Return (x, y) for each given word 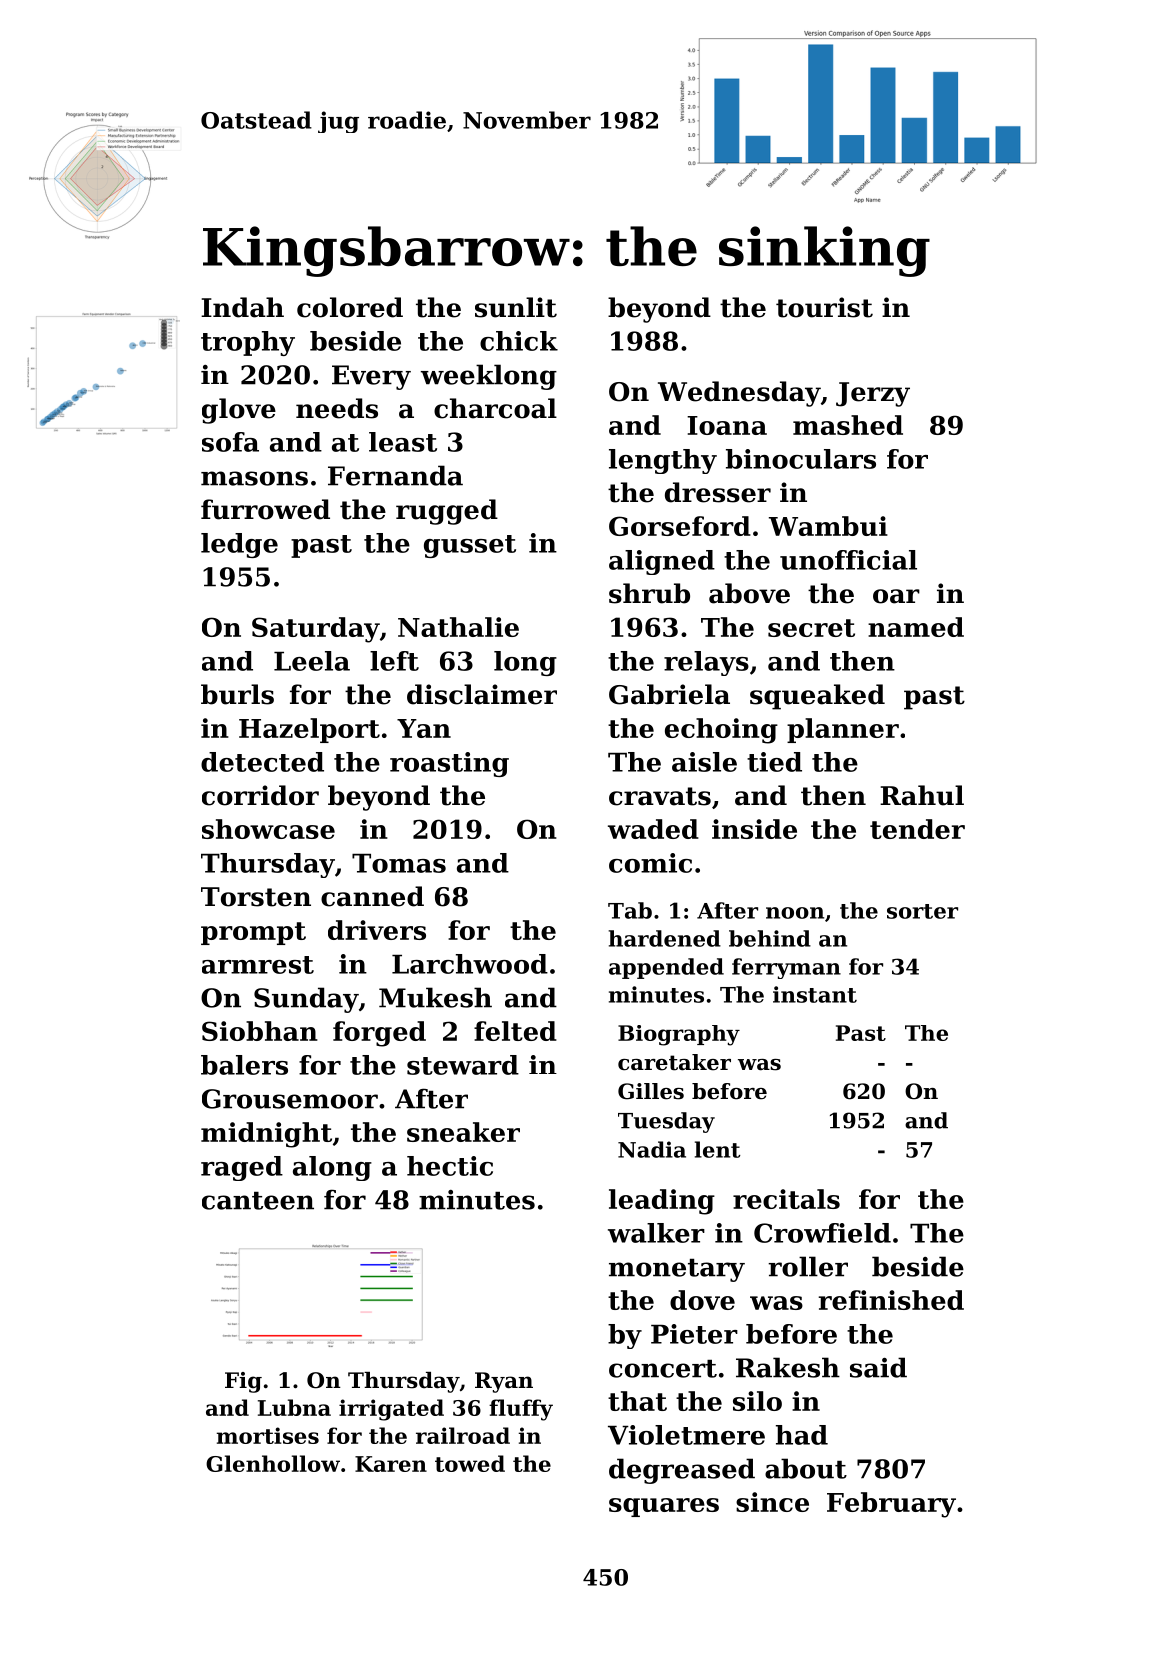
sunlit (516, 307)
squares (664, 1507)
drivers (377, 930)
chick (519, 341)
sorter (922, 911)
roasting (449, 764)
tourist (824, 307)
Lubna (294, 1407)
